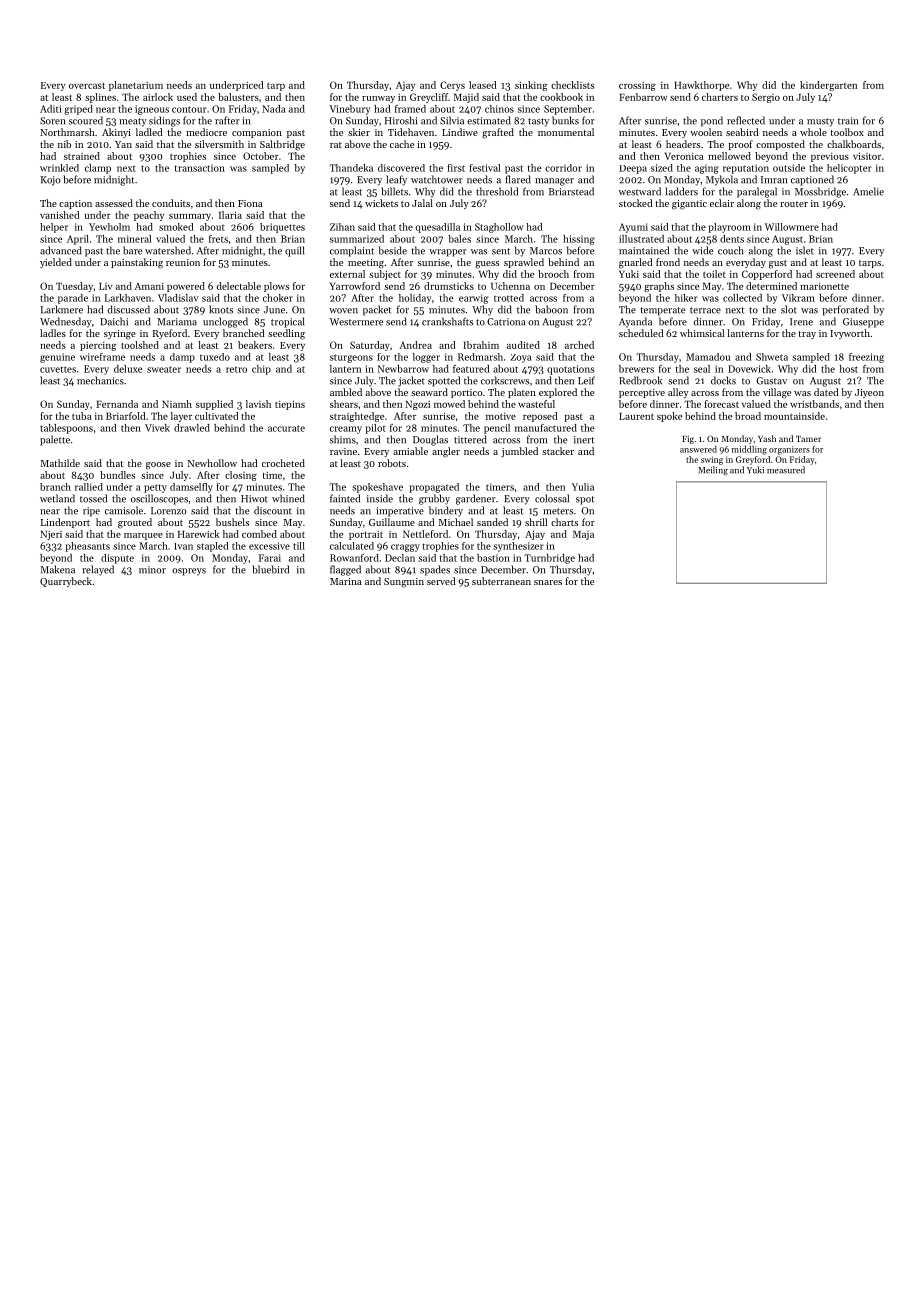  Describe the element at coordinates (550, 559) in the document. I see `Turnbridge` at that location.
